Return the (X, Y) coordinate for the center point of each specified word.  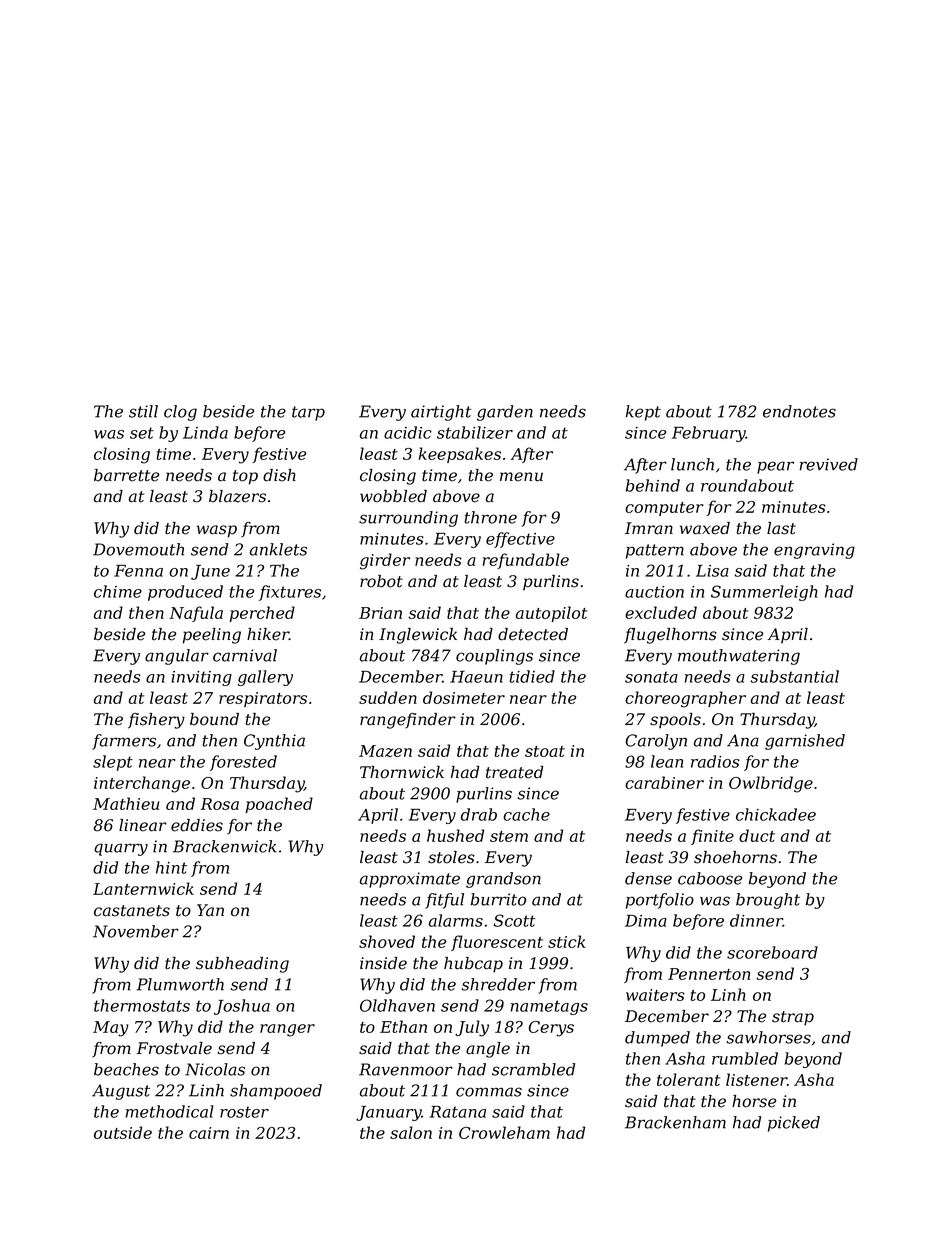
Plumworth (180, 984)
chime (118, 591)
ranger (287, 1030)
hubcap (473, 965)
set (142, 433)
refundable (526, 561)
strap (793, 1018)
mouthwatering (739, 657)
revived (828, 464)
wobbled (393, 496)
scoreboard (772, 952)
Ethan (403, 1026)
